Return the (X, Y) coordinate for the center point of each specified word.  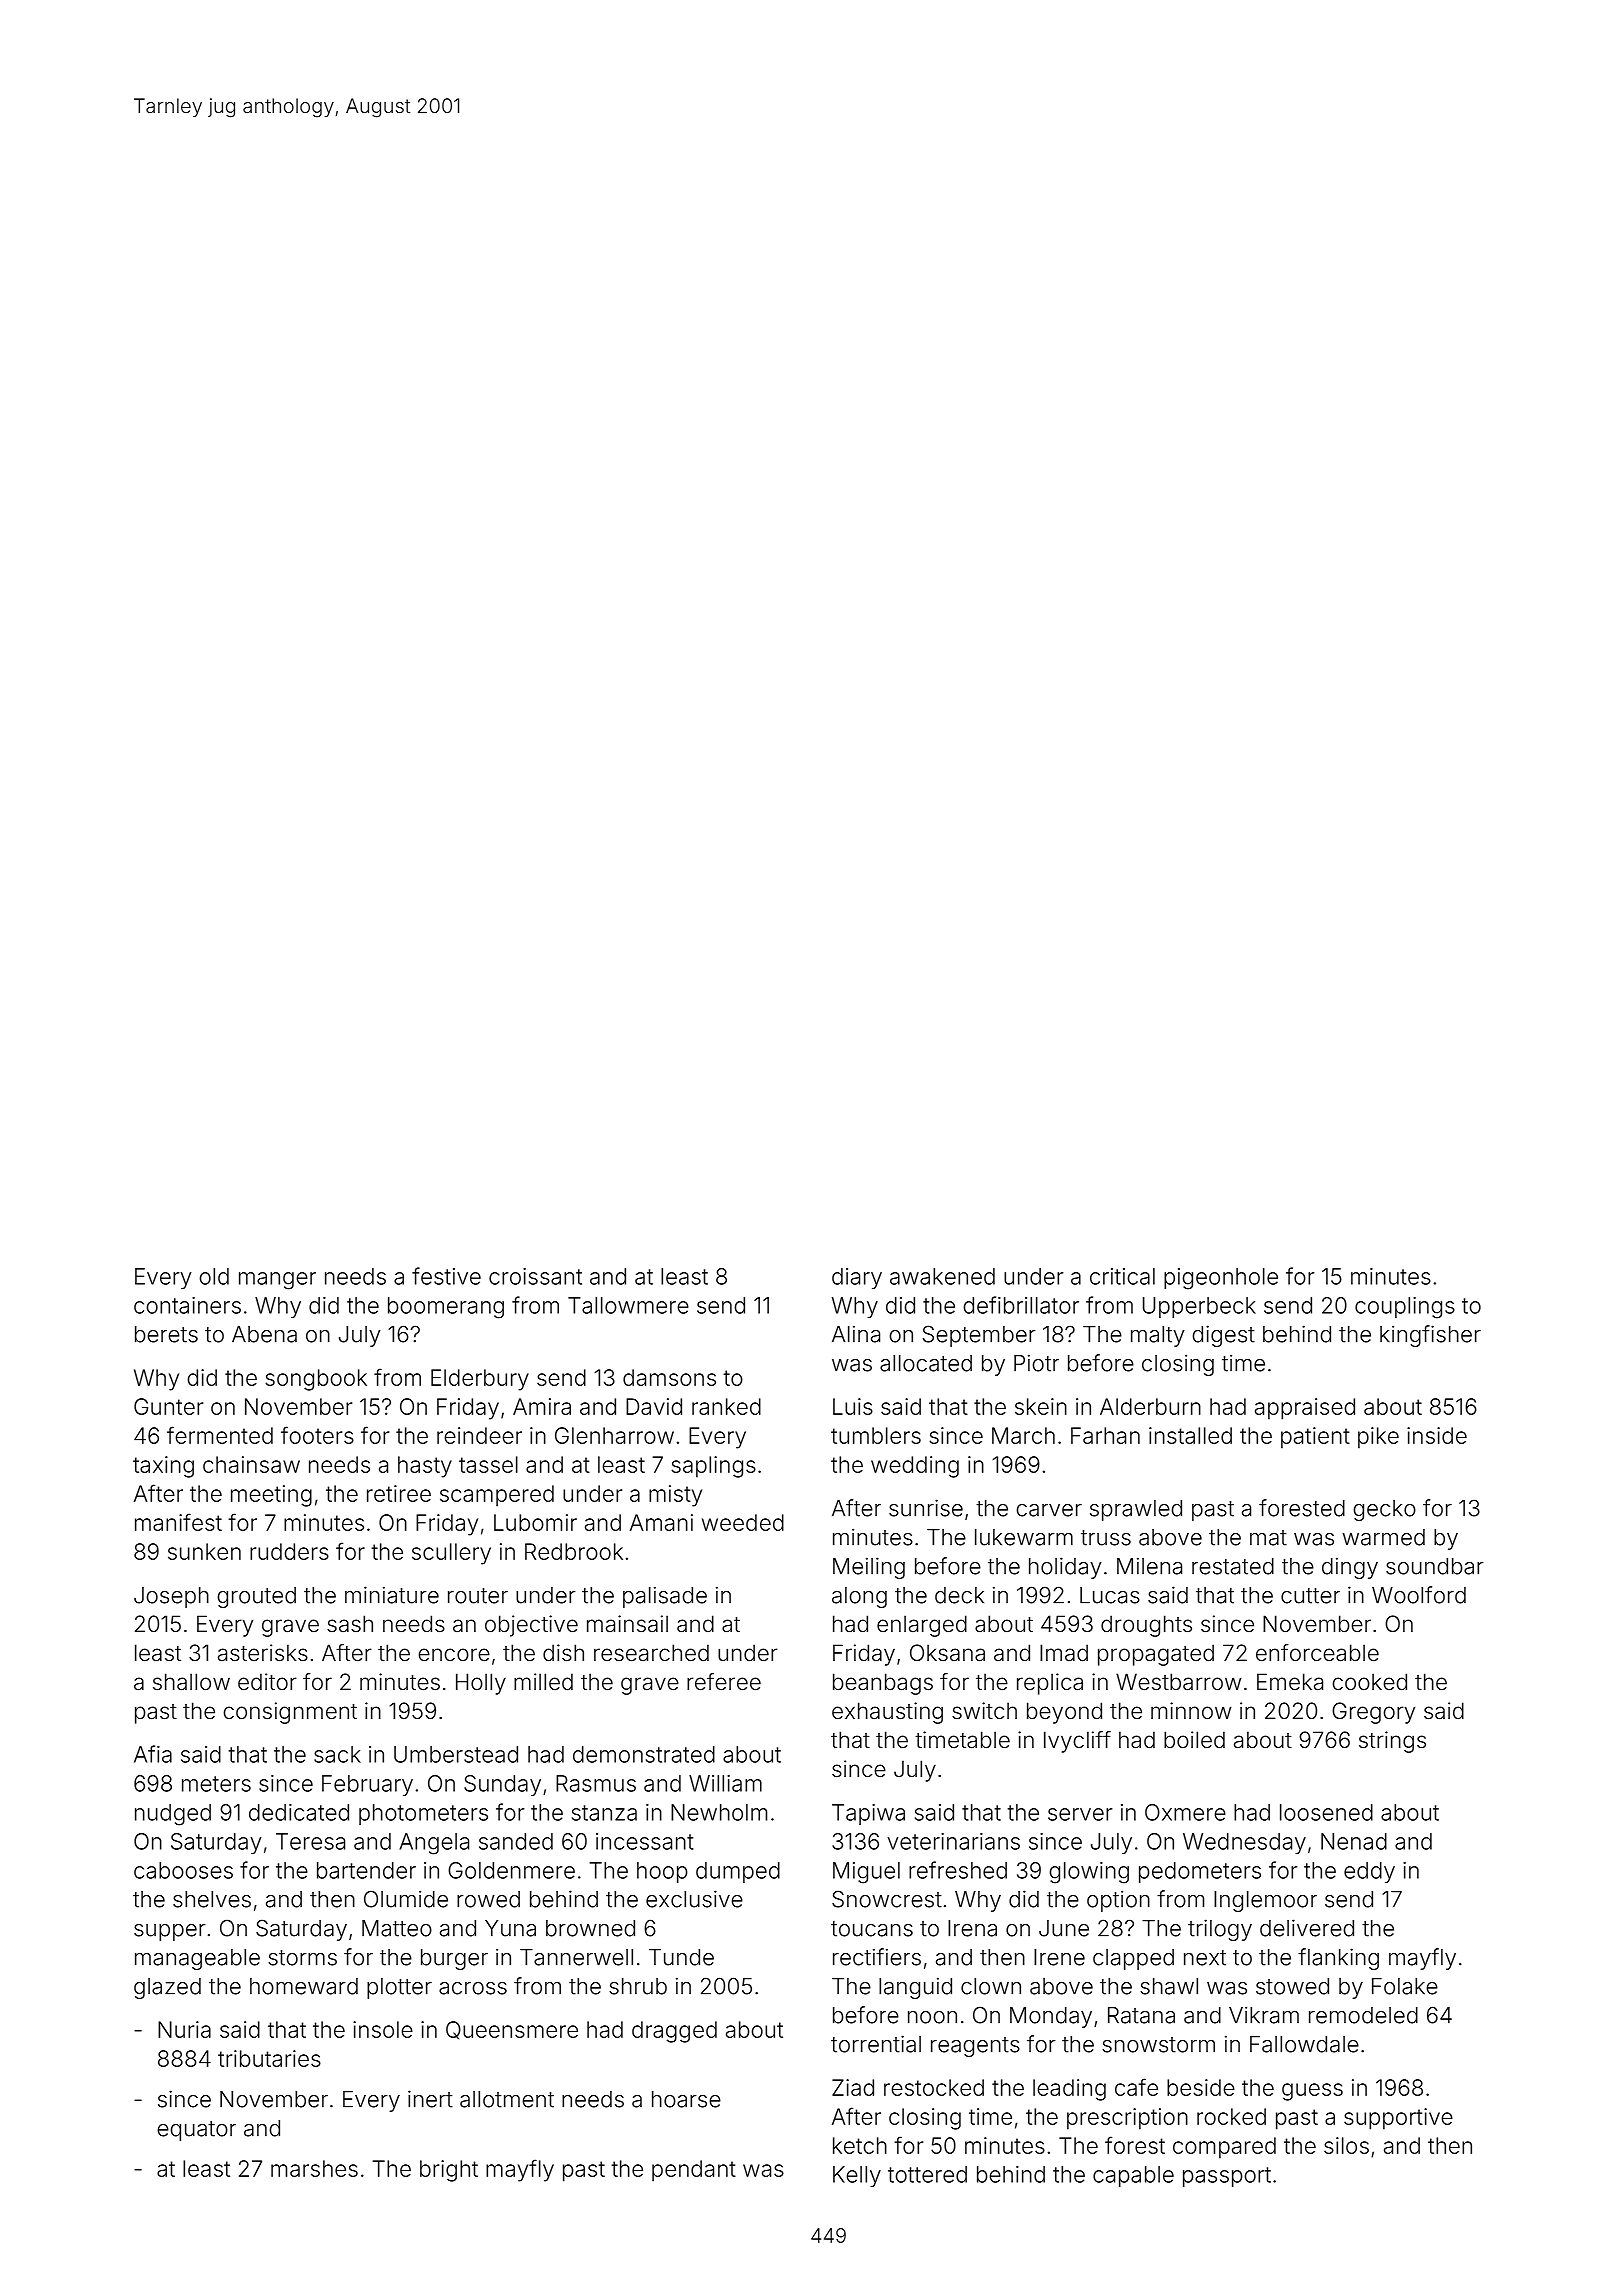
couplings (1405, 1308)
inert (430, 2099)
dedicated (299, 1812)
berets (166, 1334)
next (1205, 1958)
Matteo (397, 1928)
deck (959, 1595)
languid (915, 1988)
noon (932, 2017)
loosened (1326, 1812)
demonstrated (644, 1754)
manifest (178, 1522)
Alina (856, 1334)
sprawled (1136, 1510)
